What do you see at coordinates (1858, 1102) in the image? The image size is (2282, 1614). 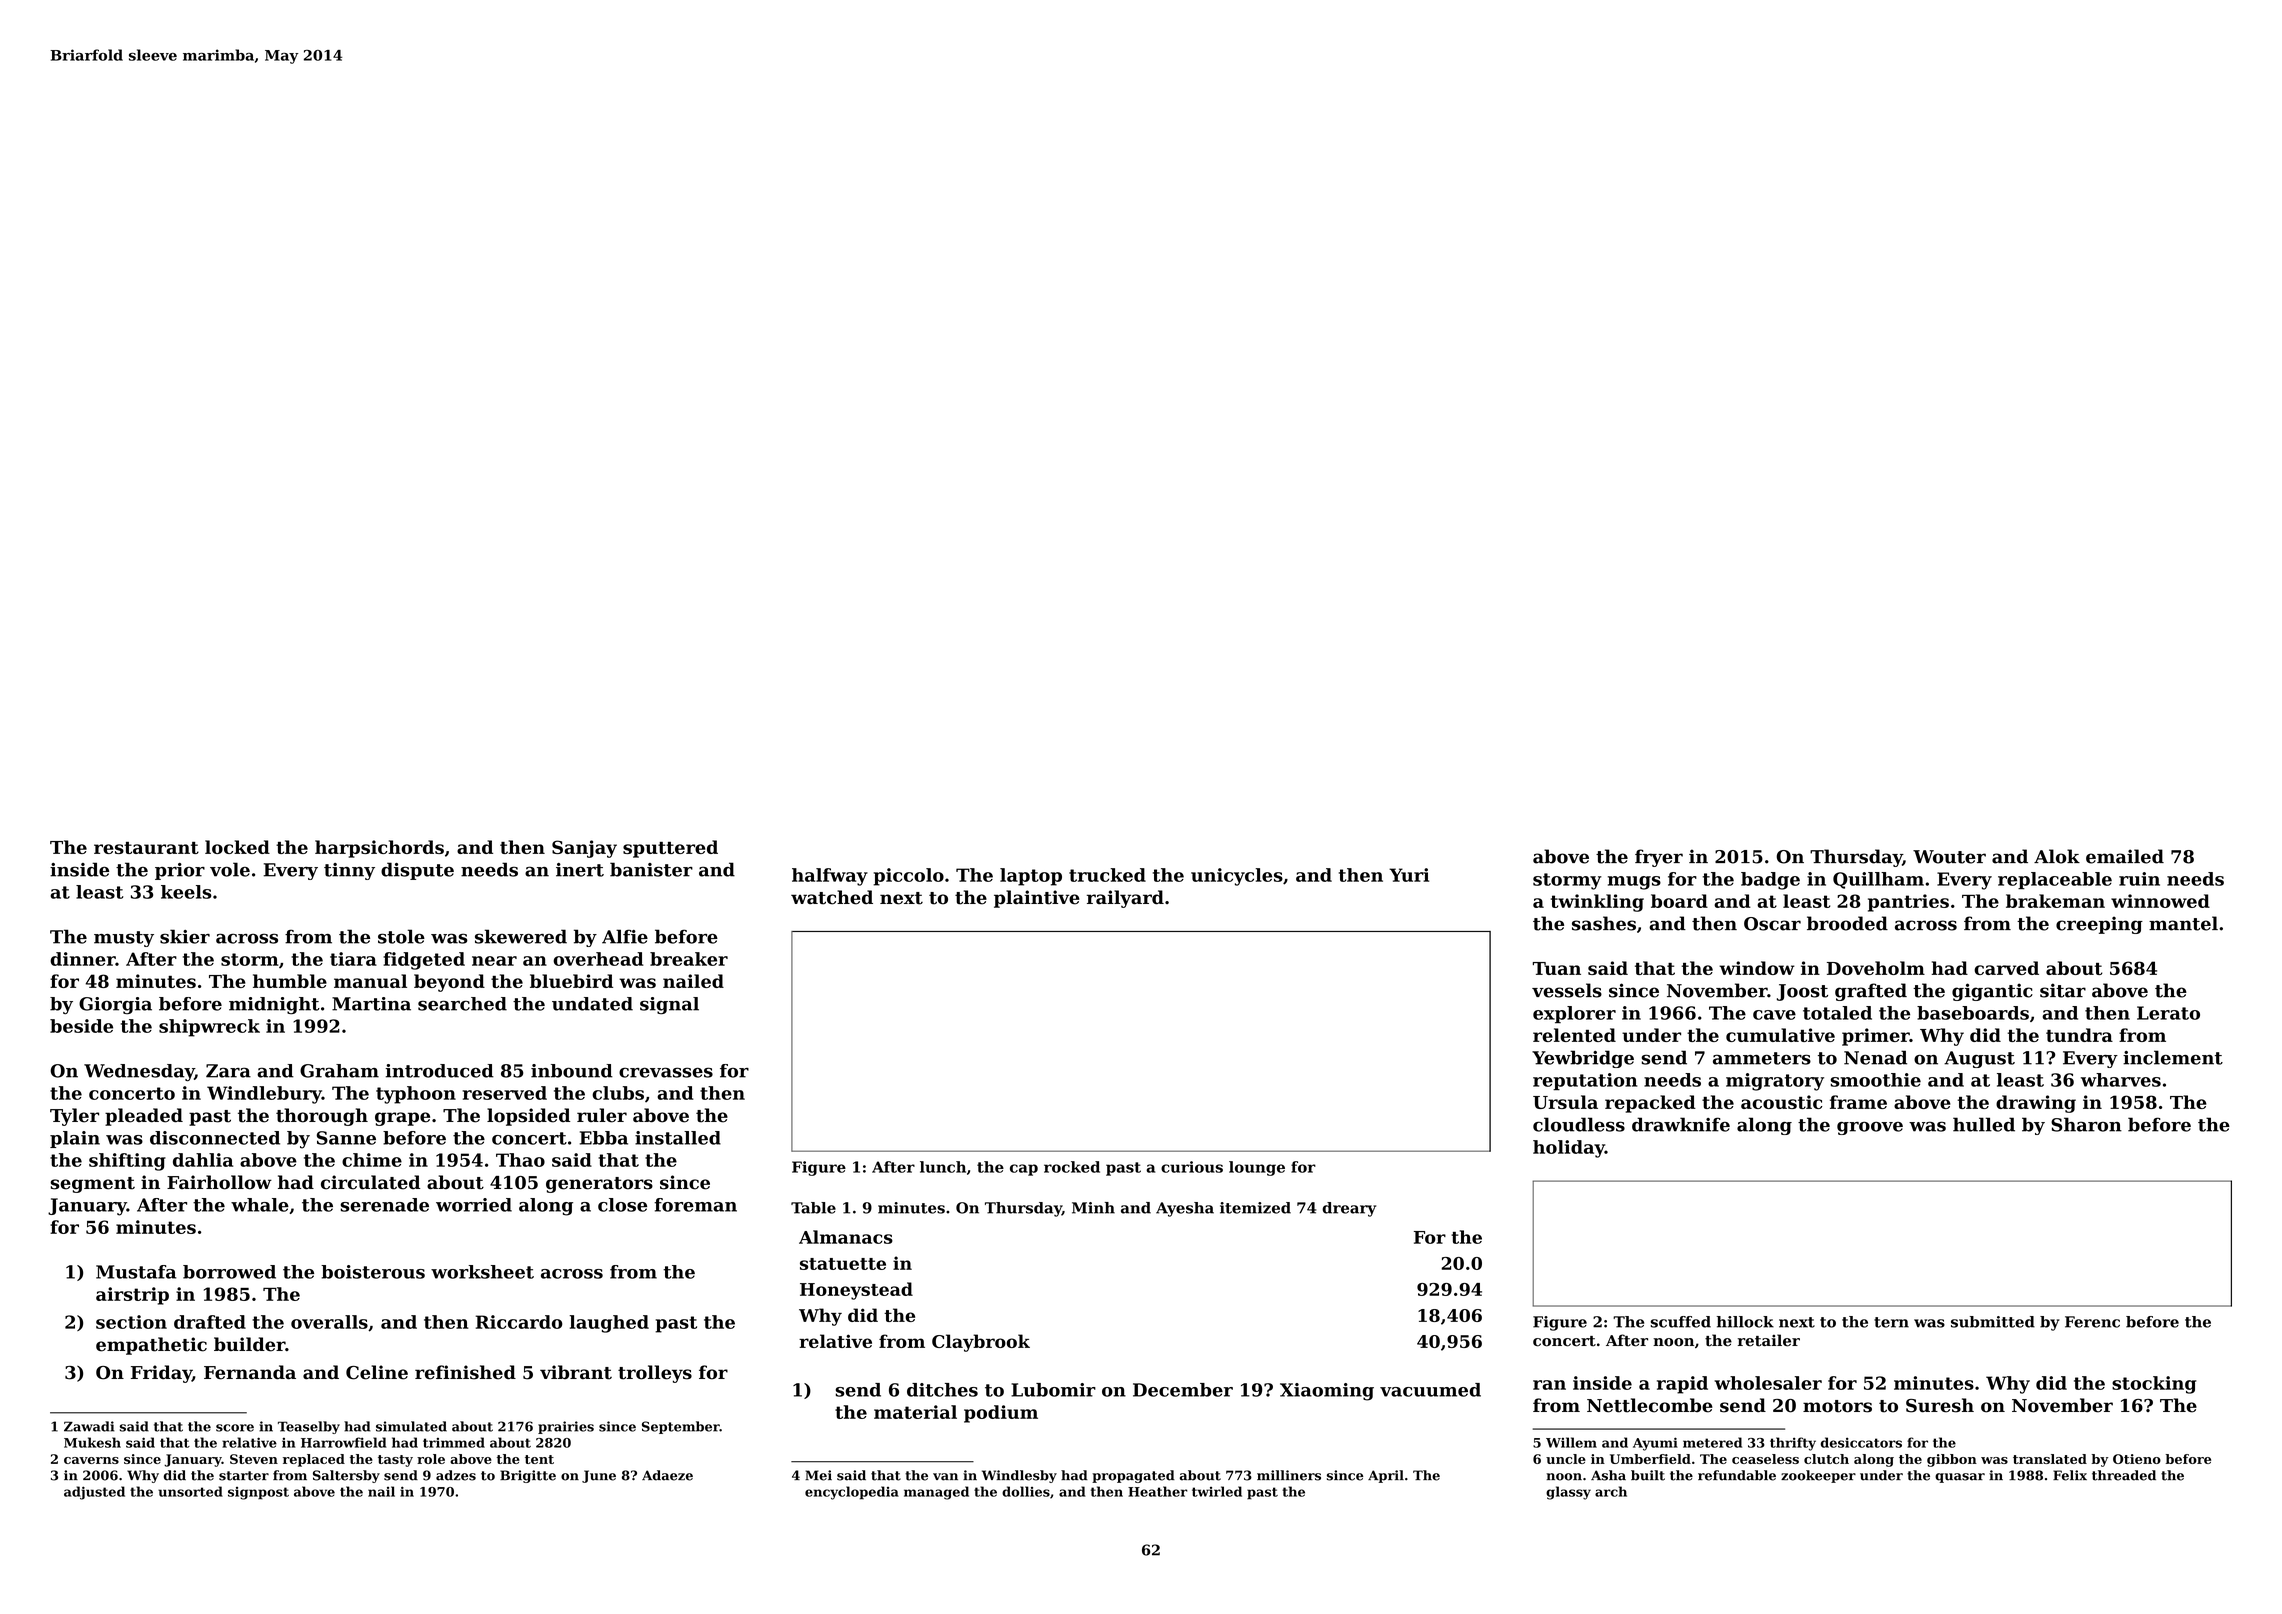 I see `frame` at bounding box center [1858, 1102].
